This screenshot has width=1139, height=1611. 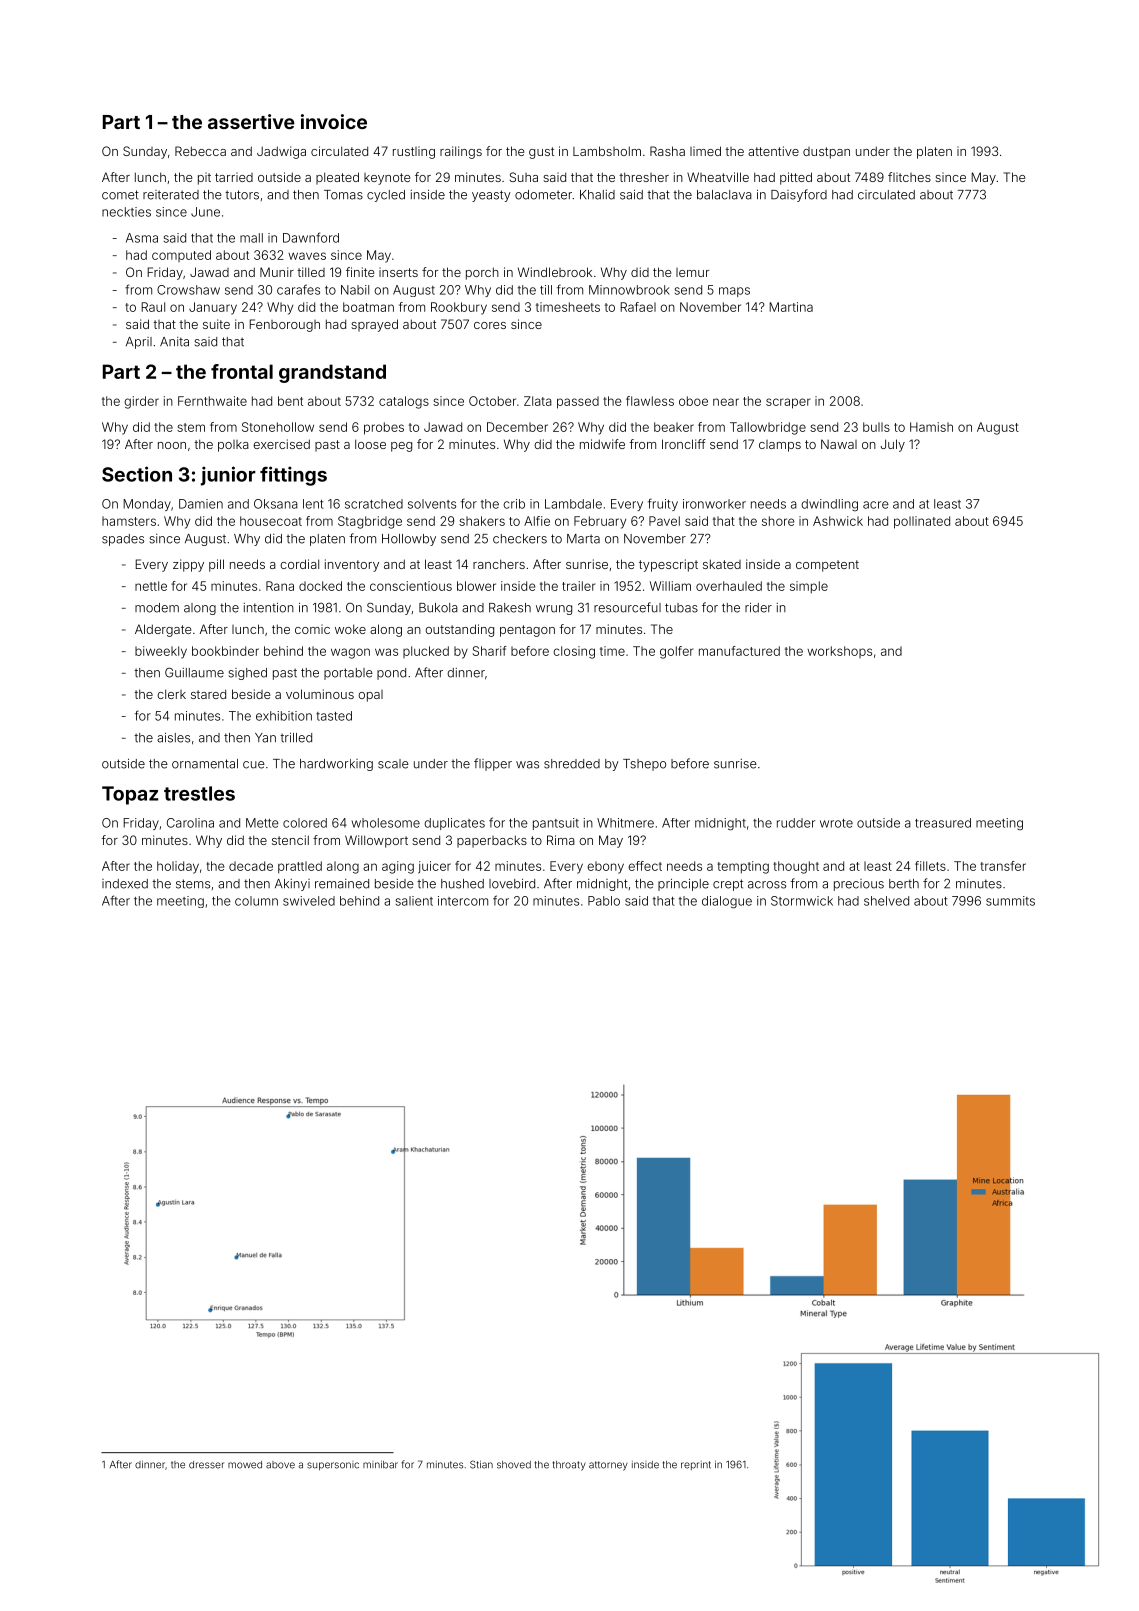 What do you see at coordinates (607, 151) in the screenshot?
I see `Lambsholm` at bounding box center [607, 151].
